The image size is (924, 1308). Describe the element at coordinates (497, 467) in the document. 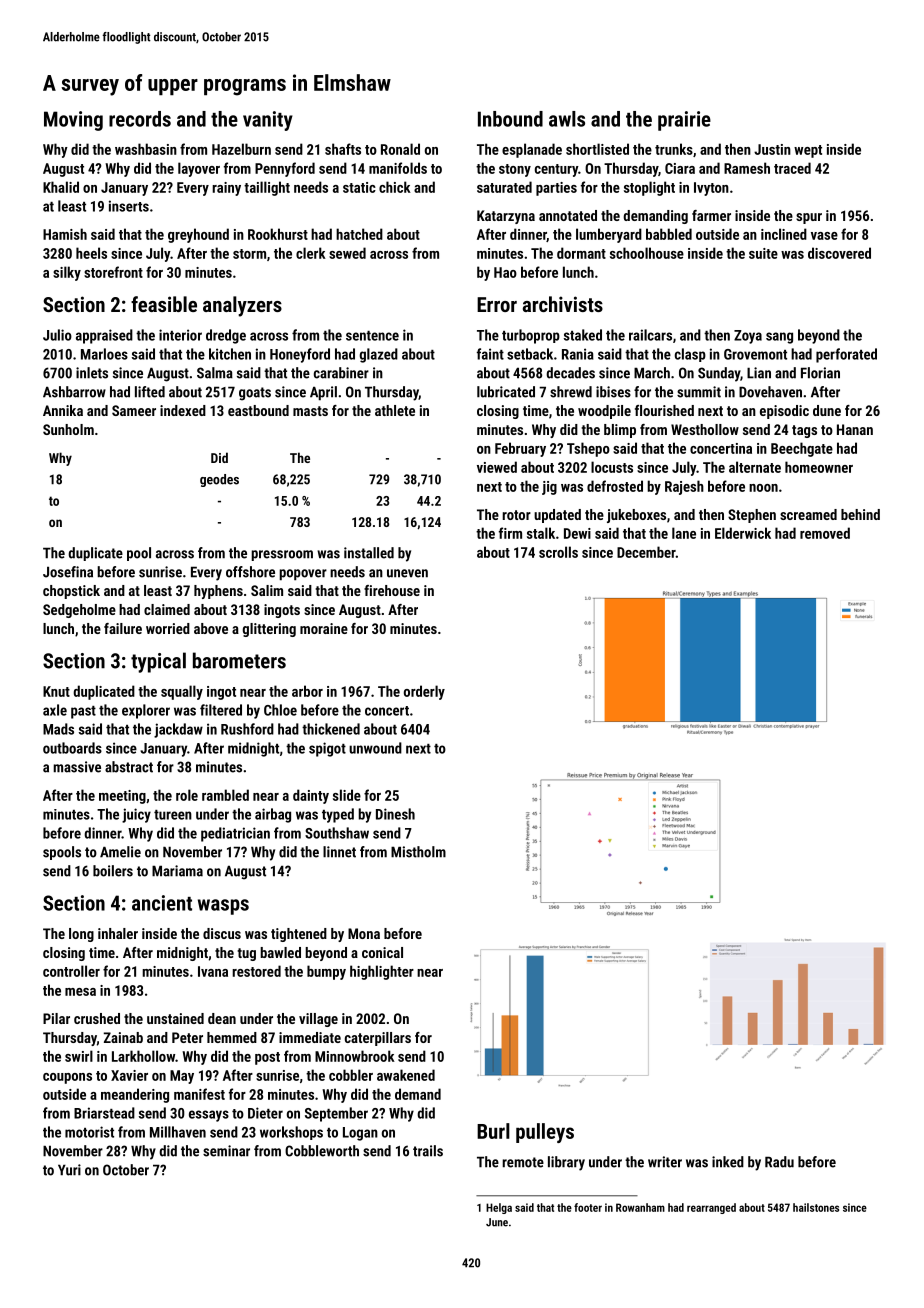

I see `viewed` at that location.
